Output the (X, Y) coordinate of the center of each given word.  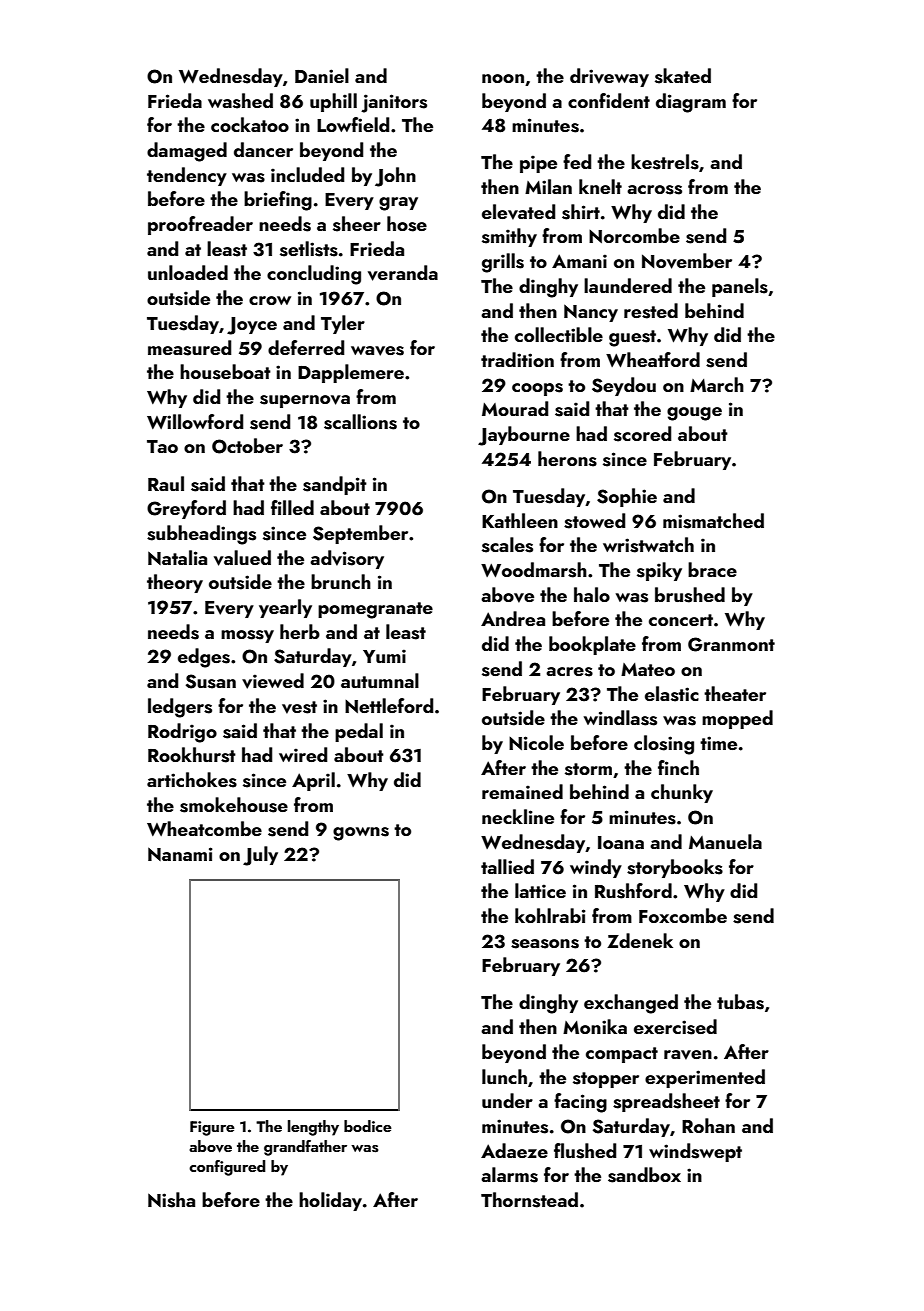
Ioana (621, 842)
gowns (361, 834)
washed (240, 101)
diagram (691, 103)
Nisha (171, 1200)
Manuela (725, 841)
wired (303, 754)
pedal (359, 732)
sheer (357, 224)
